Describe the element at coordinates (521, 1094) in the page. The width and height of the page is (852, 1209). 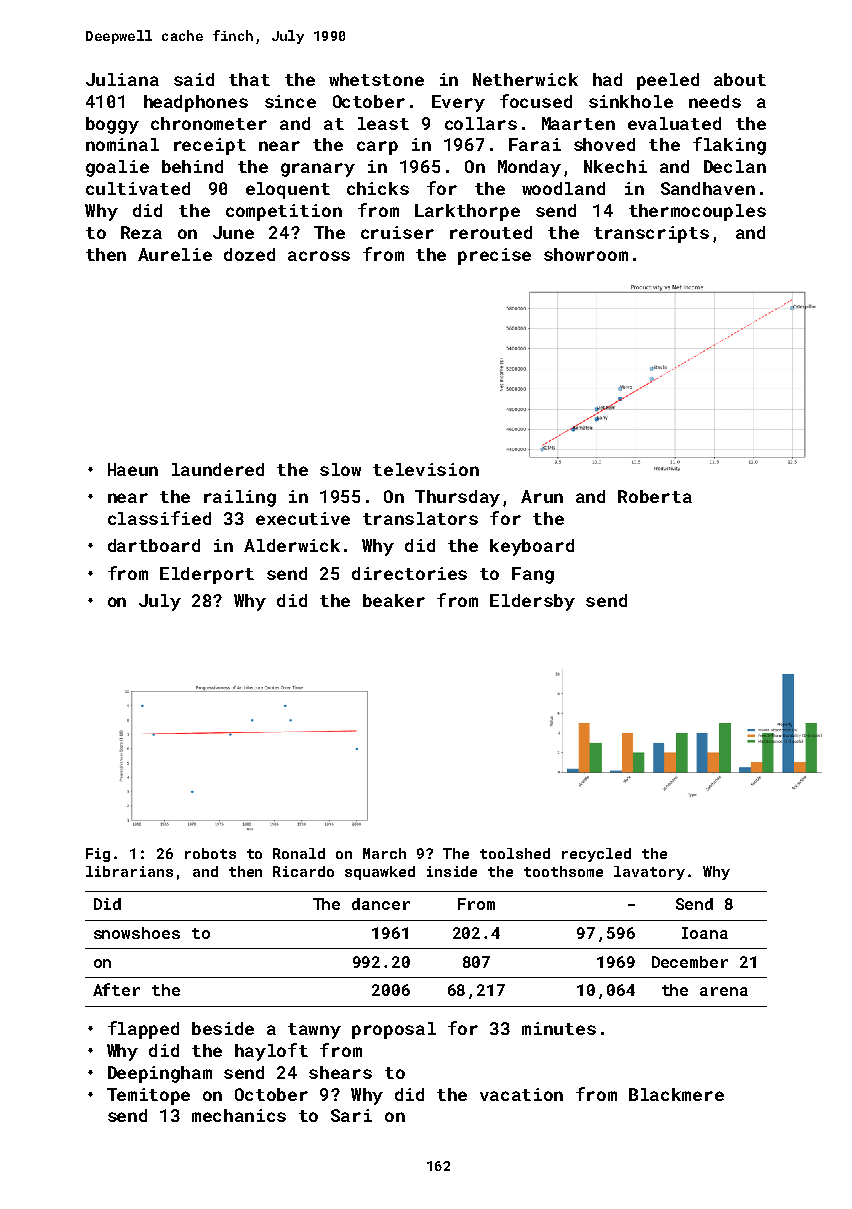
I see `vacation` at that location.
